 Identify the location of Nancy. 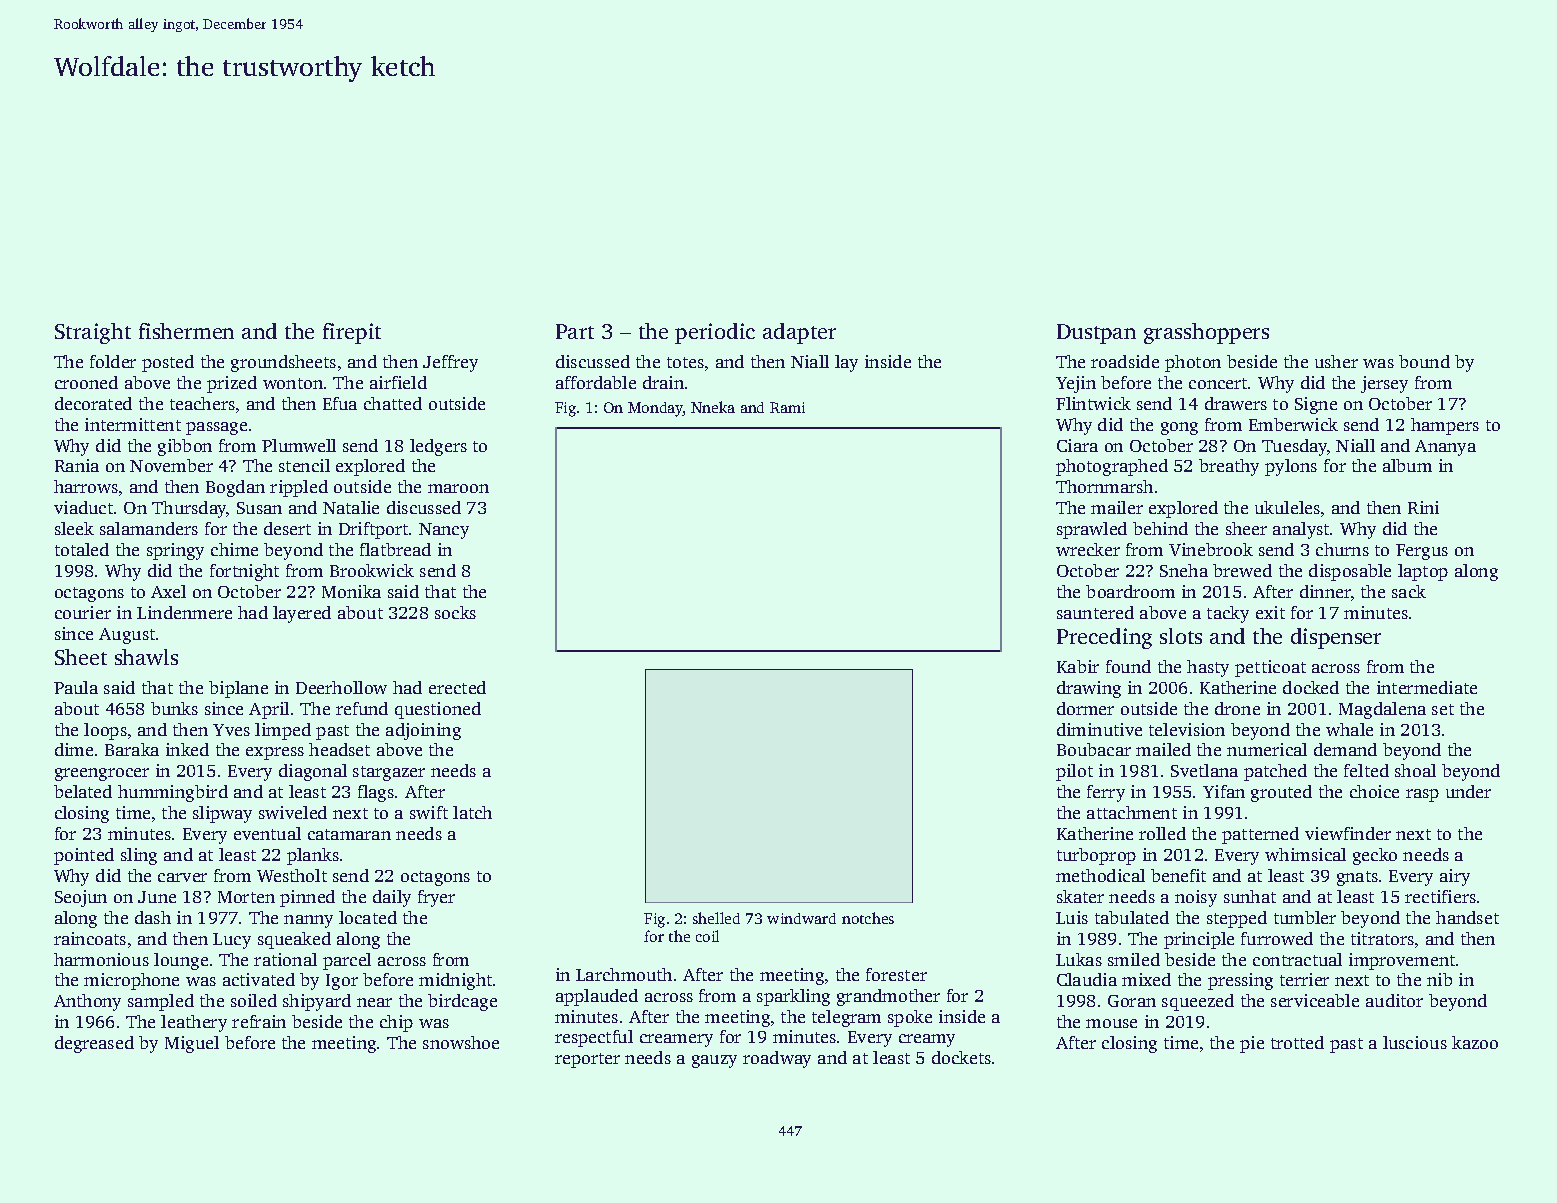
(444, 531).
